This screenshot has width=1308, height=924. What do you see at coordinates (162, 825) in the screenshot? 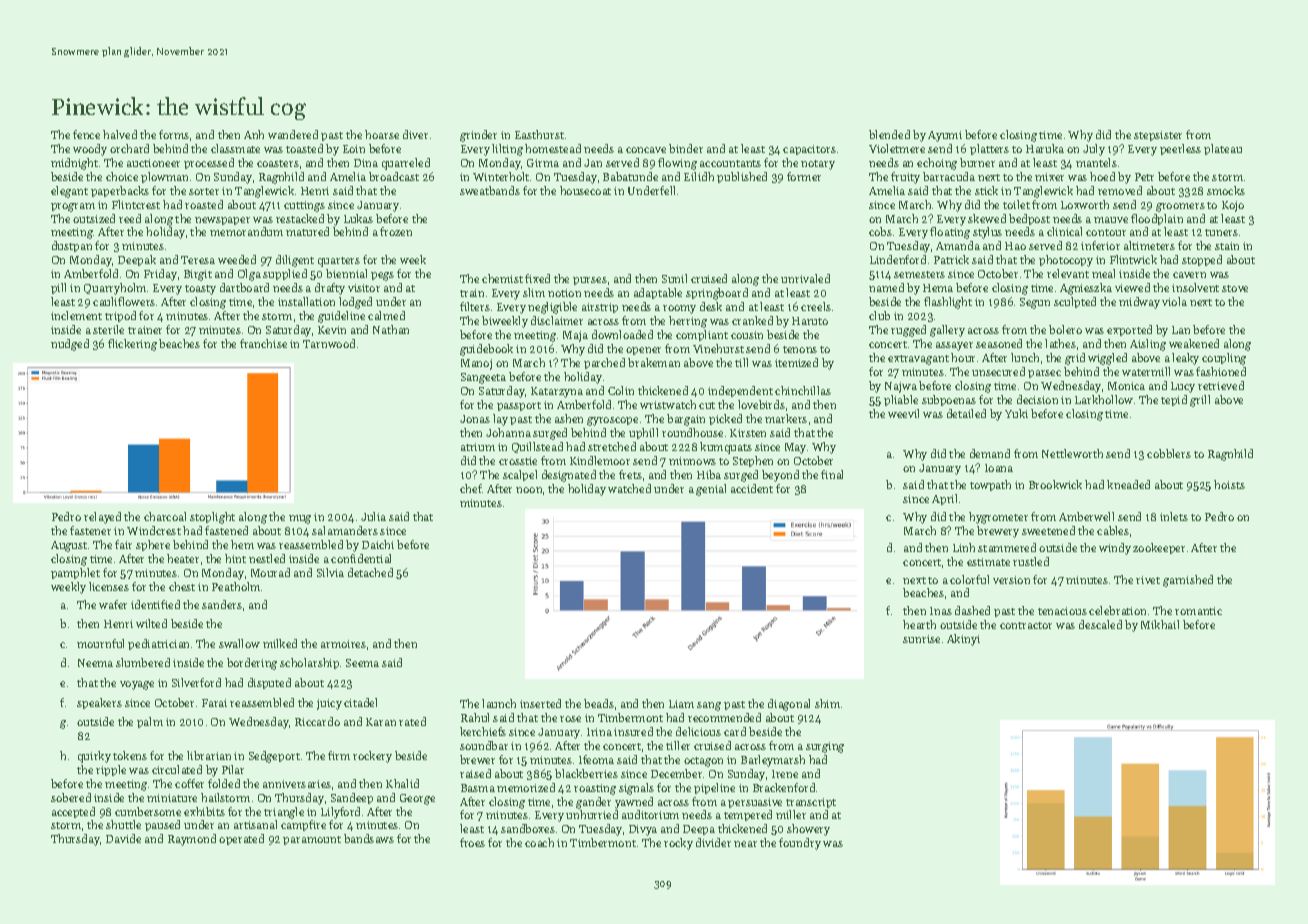
I see `paused` at bounding box center [162, 825].
